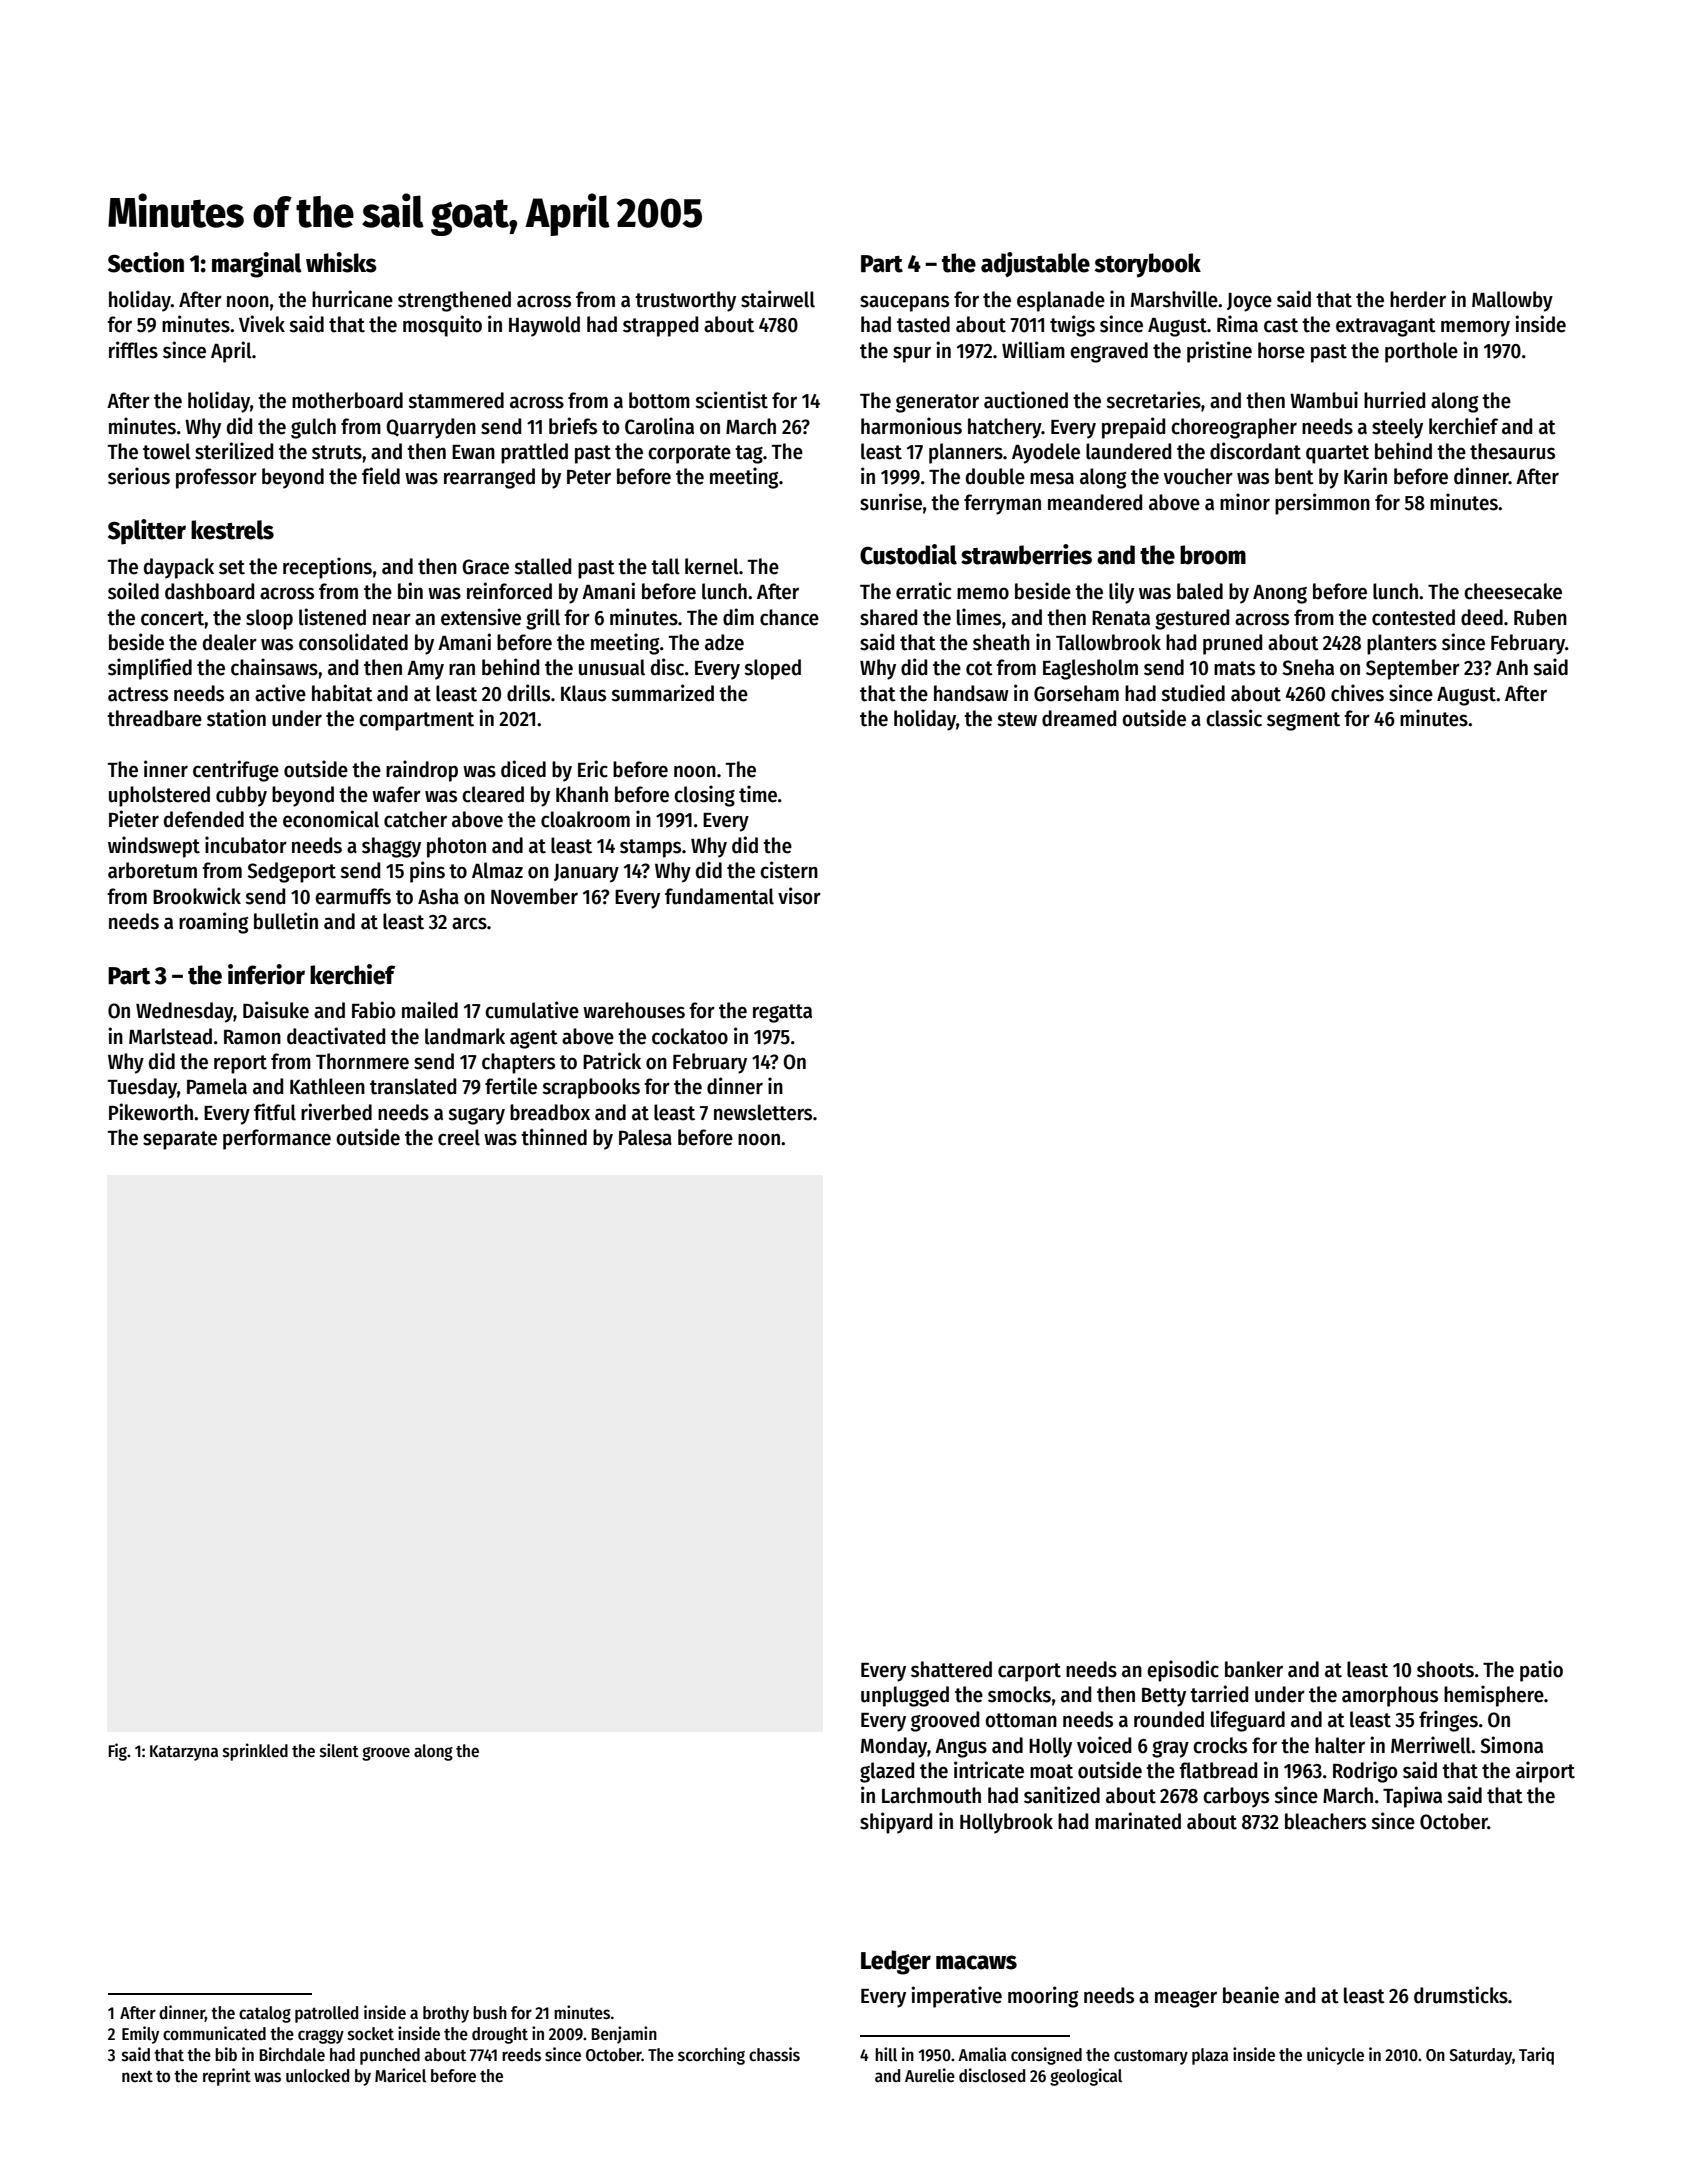 The height and width of the image is (2178, 1683). Describe the element at coordinates (1254, 1669) in the image. I see `banker` at that location.
